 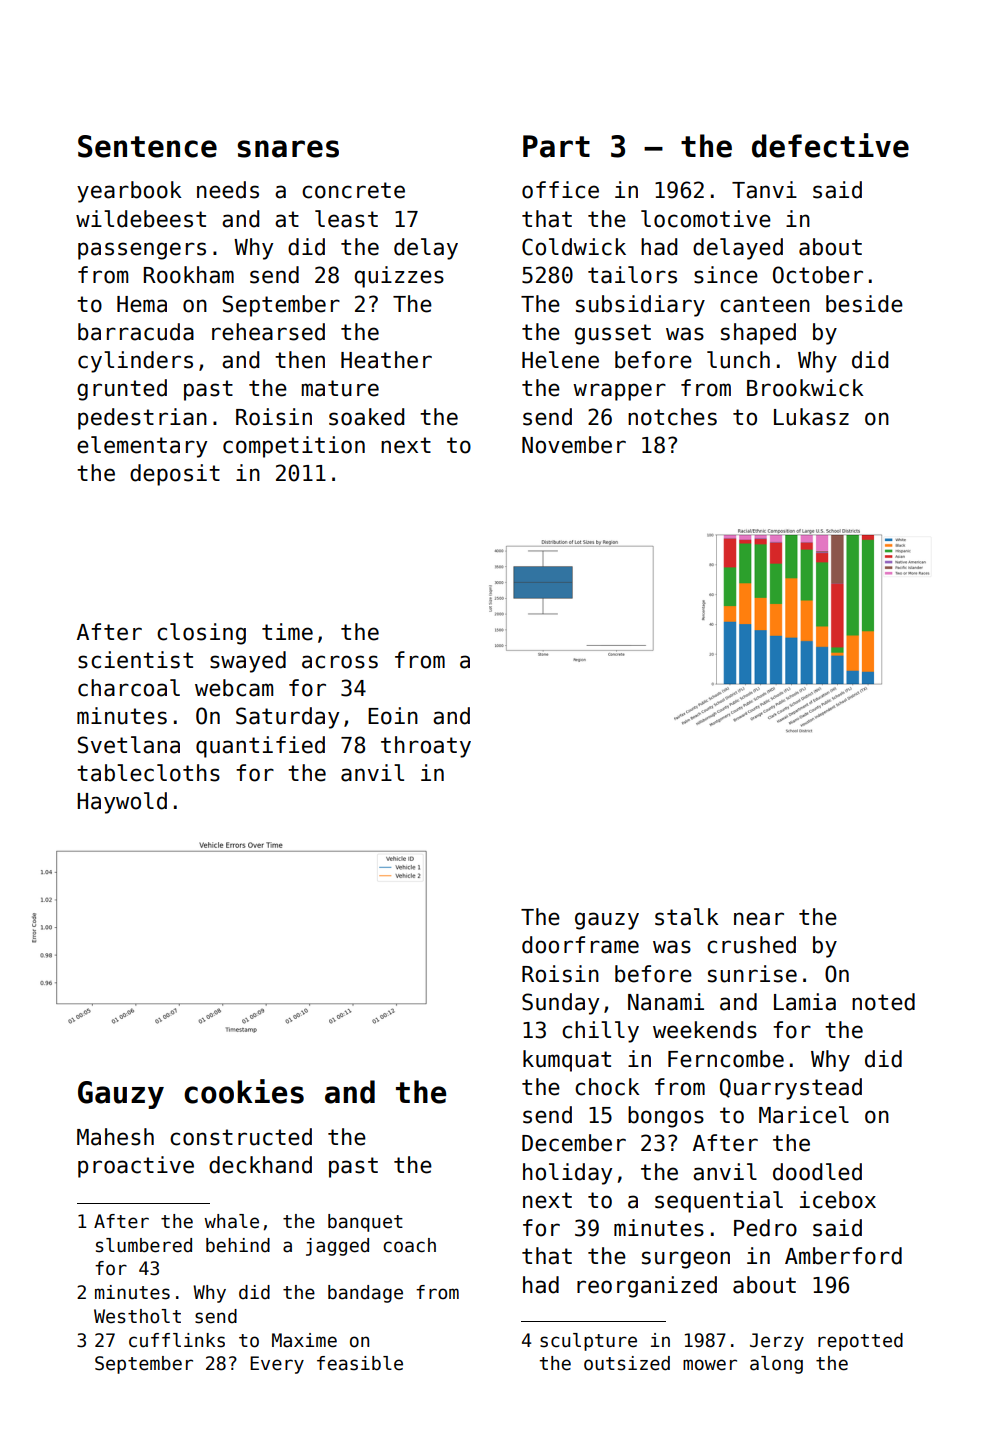 What do you see at coordinates (426, 747) in the screenshot?
I see `throaty` at bounding box center [426, 747].
